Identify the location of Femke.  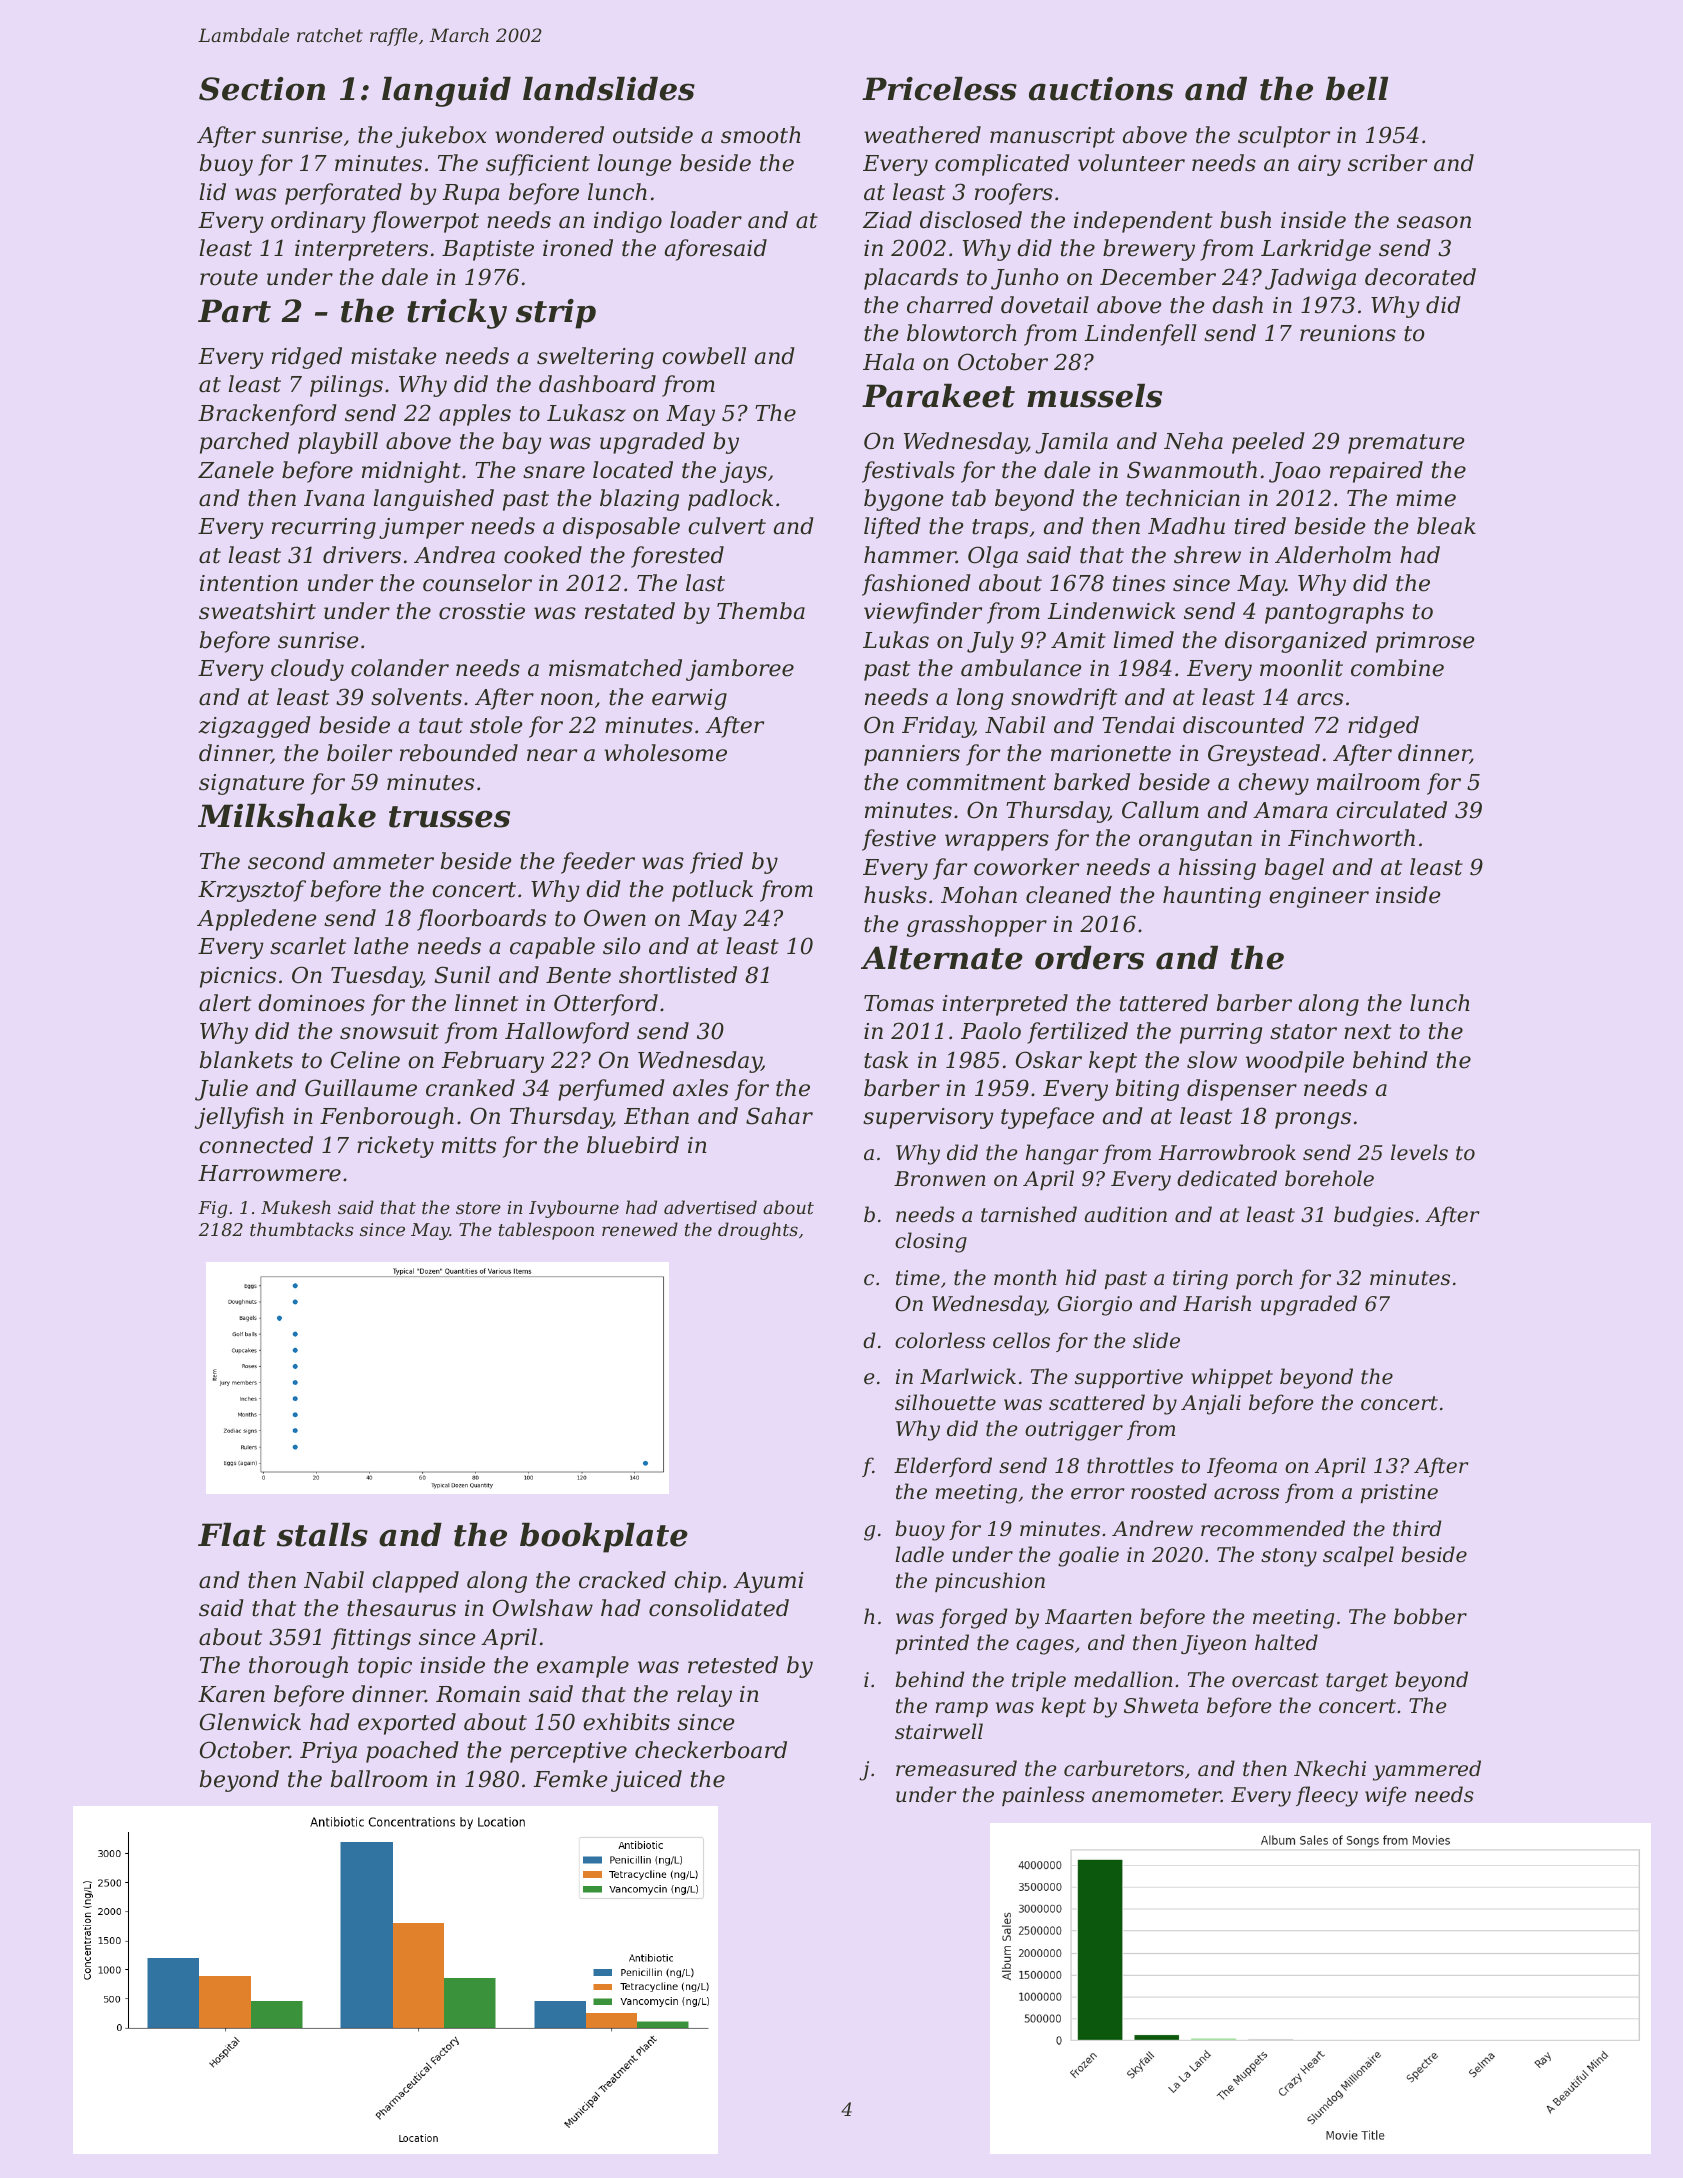
(570, 1779).
